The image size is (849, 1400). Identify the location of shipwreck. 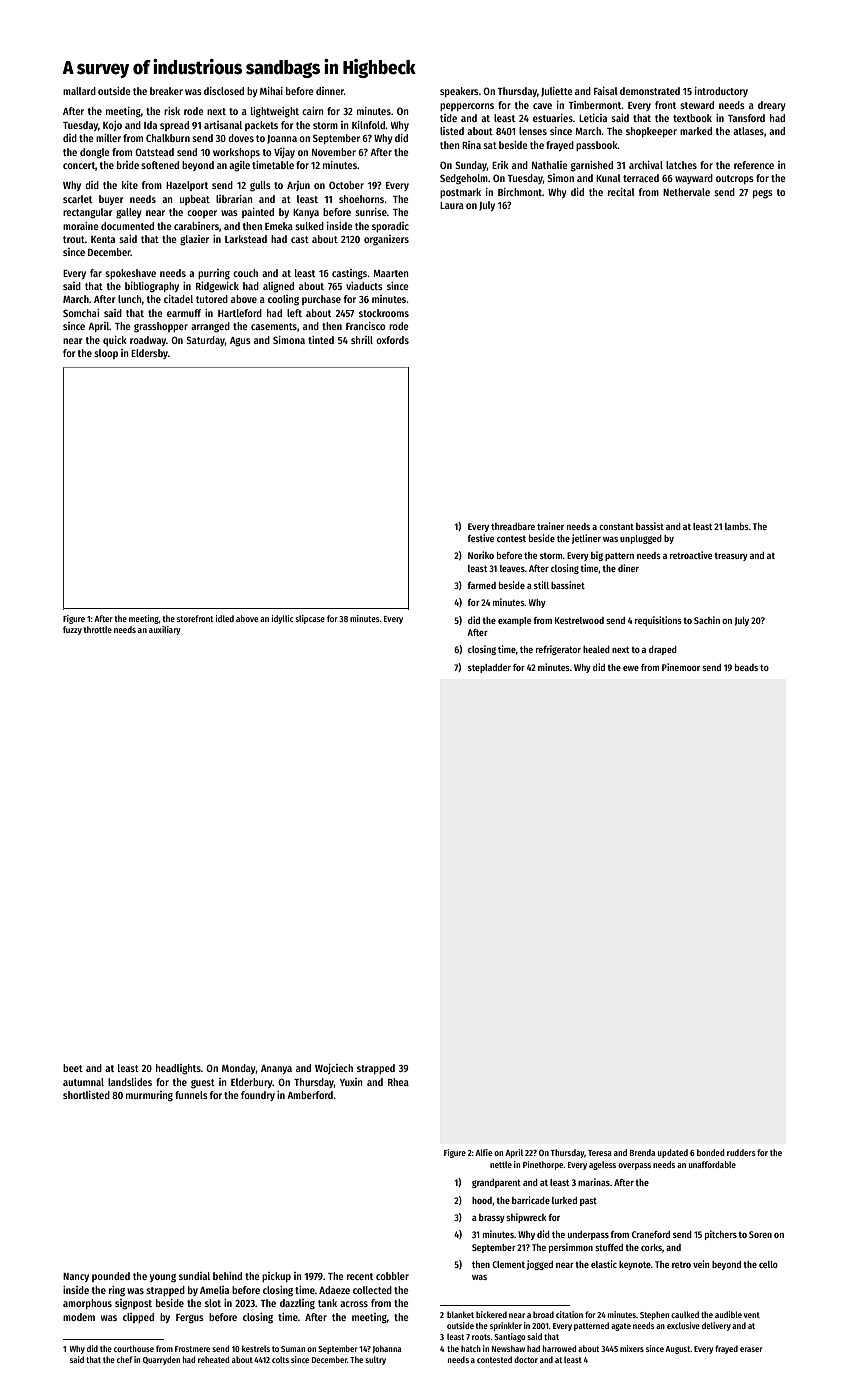
(526, 1218).
